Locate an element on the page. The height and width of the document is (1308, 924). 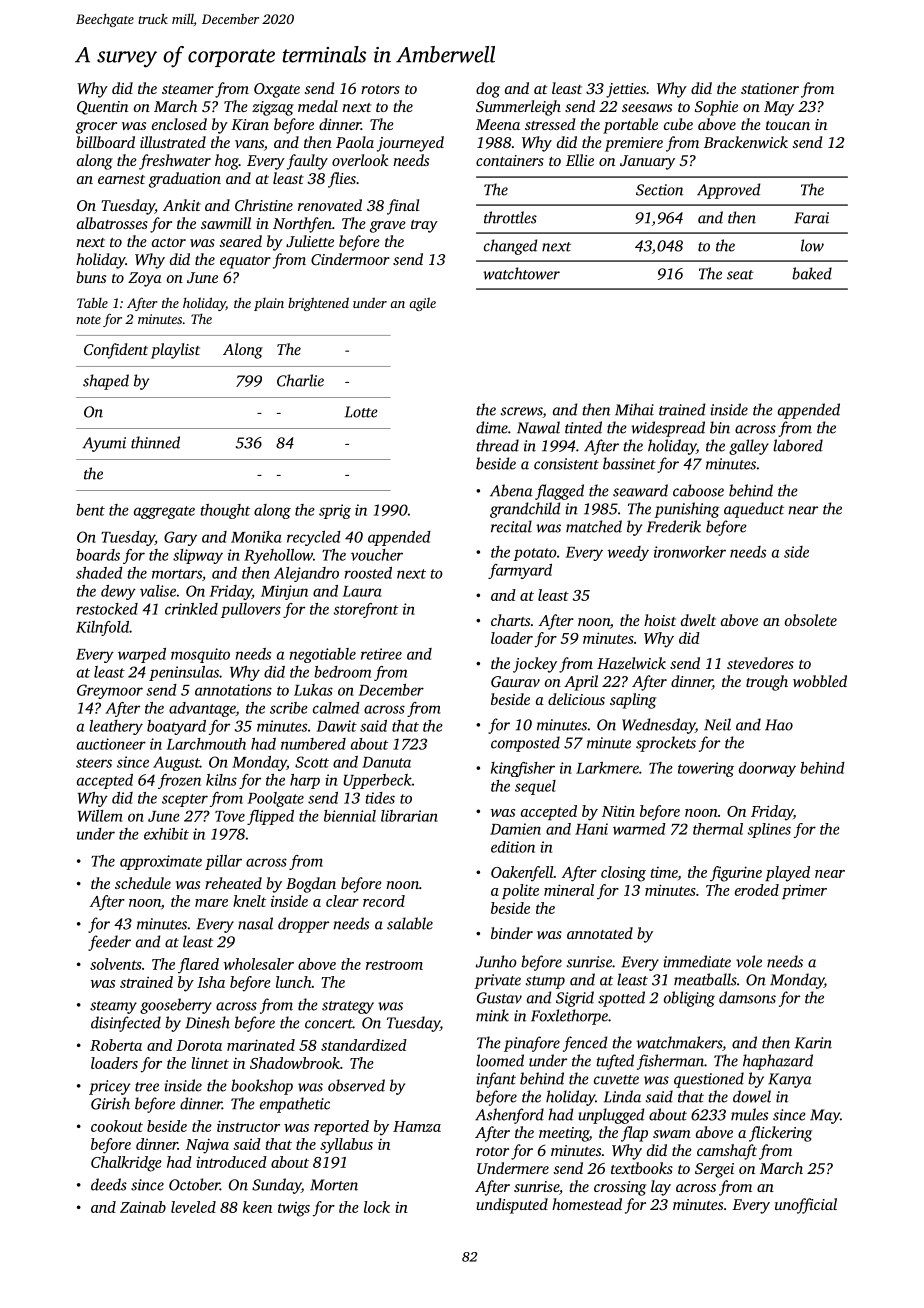
Linda is located at coordinates (622, 1096).
